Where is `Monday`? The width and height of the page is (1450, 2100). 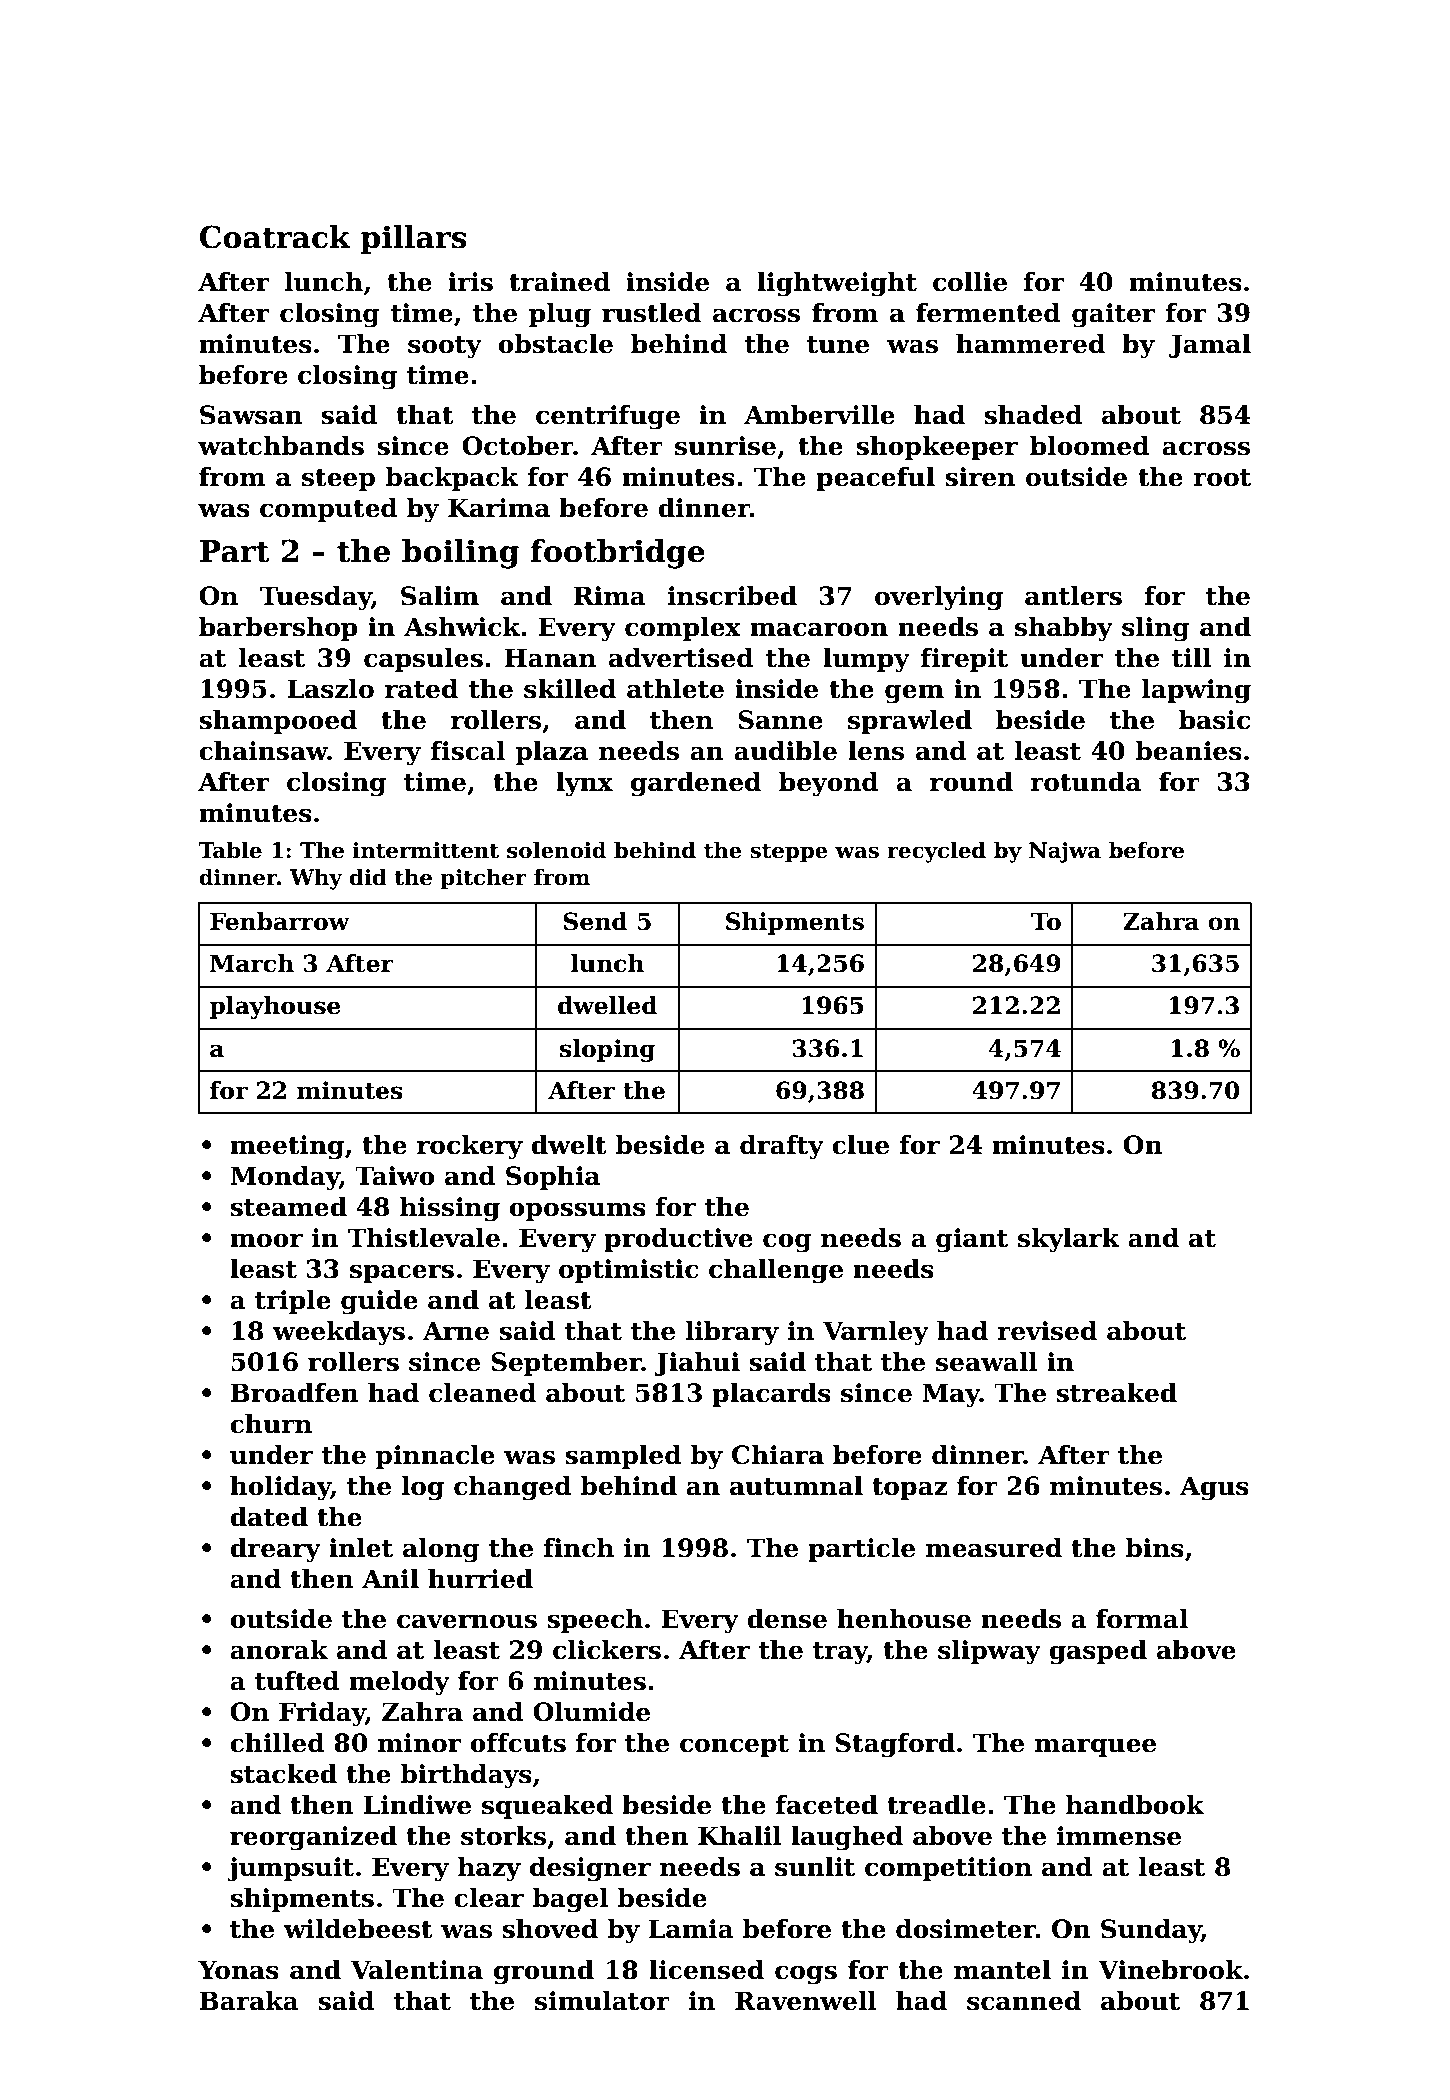
Monday is located at coordinates (285, 1178).
